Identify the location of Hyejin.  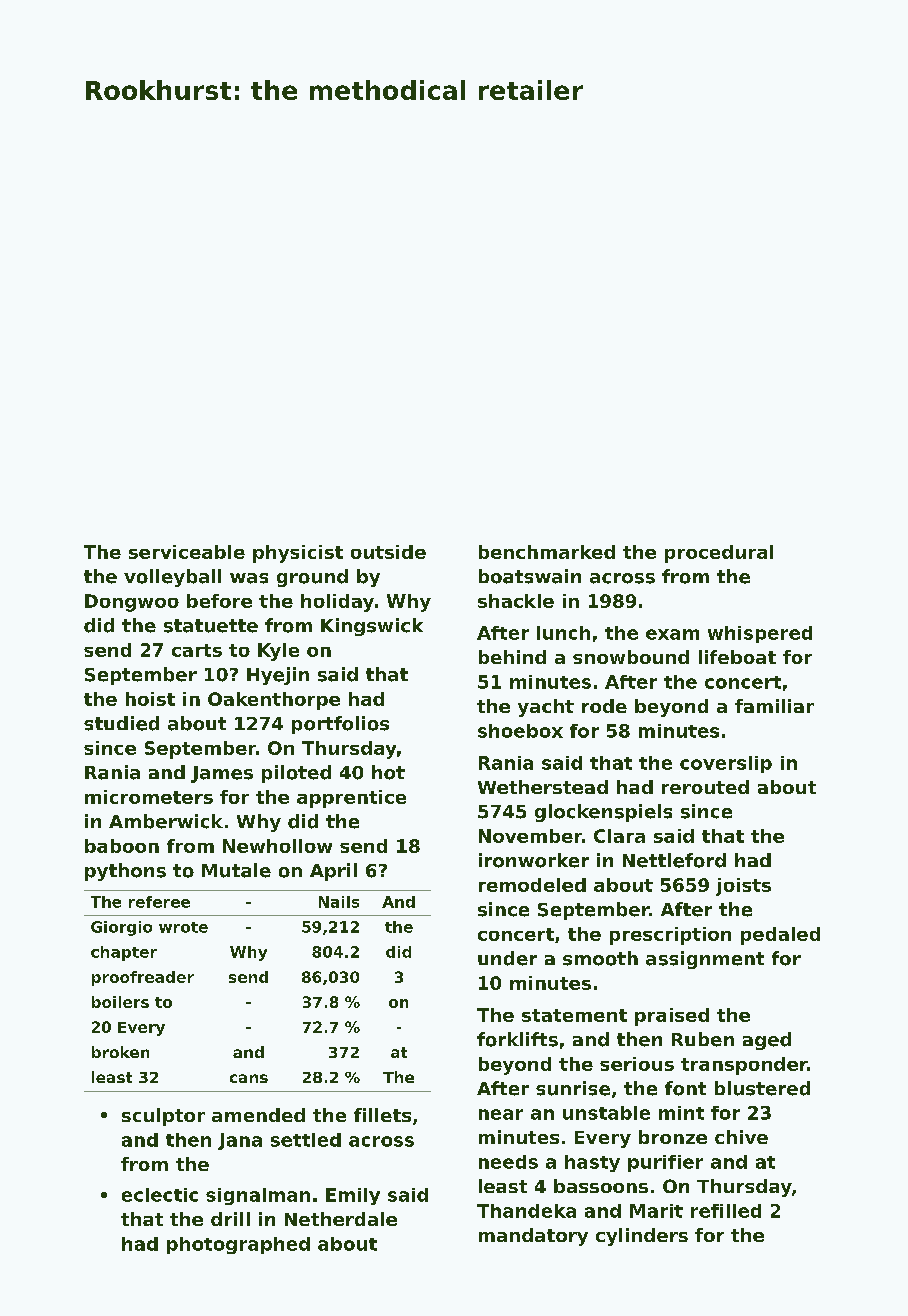
(278, 676).
